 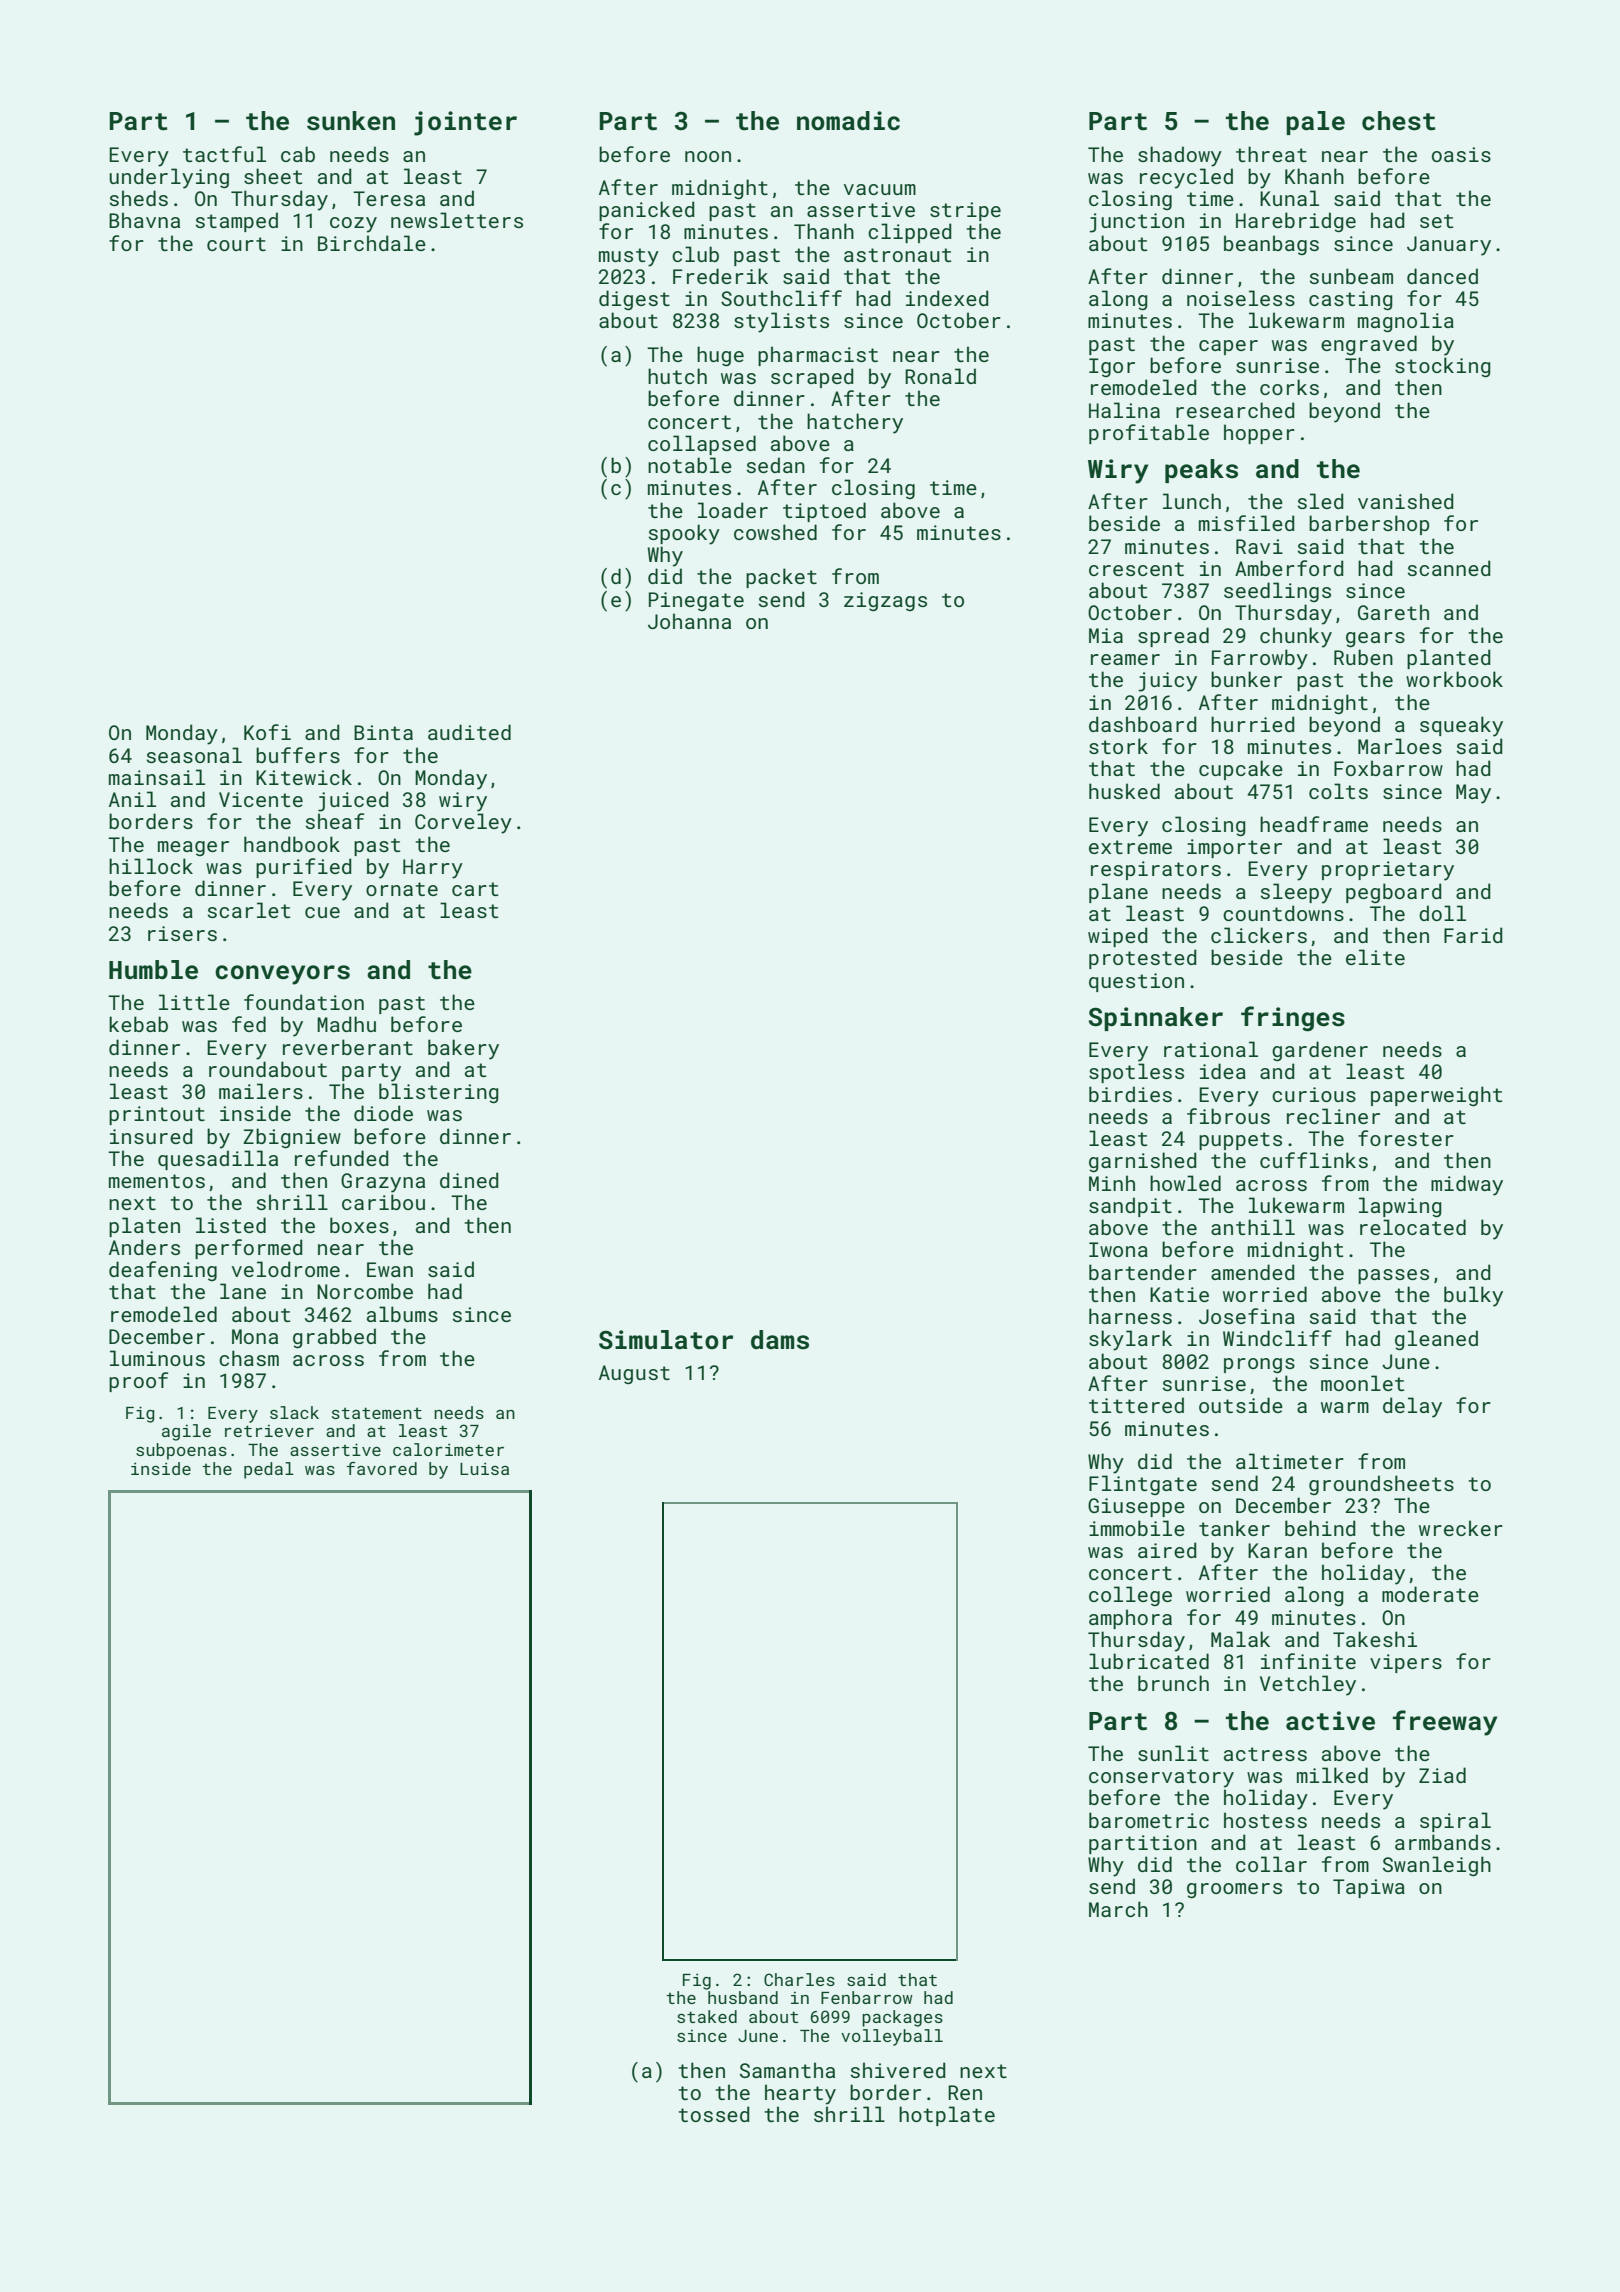 What do you see at coordinates (194, 755) in the image?
I see `seasonal` at bounding box center [194, 755].
